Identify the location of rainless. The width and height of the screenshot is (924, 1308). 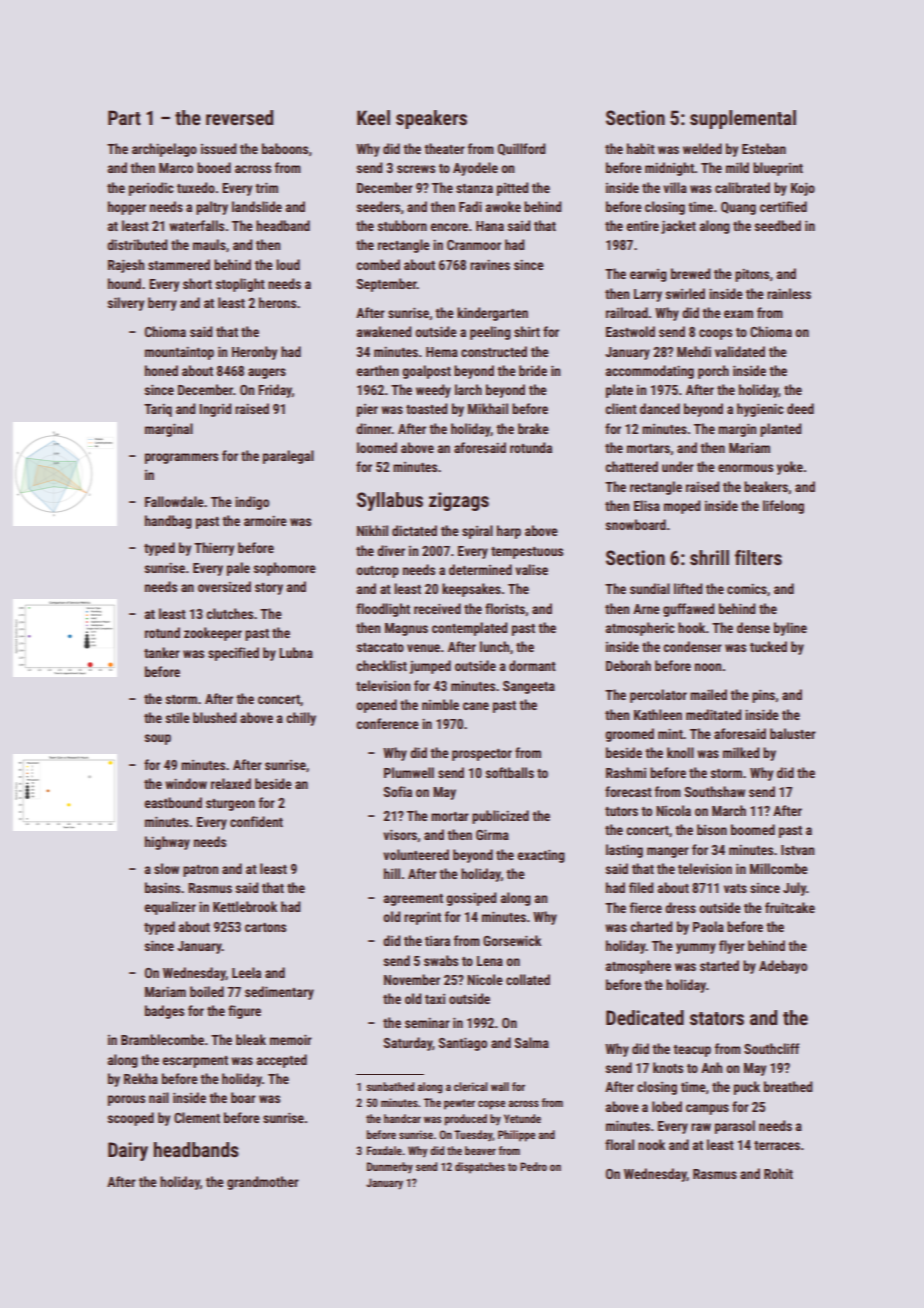
(789, 293).
